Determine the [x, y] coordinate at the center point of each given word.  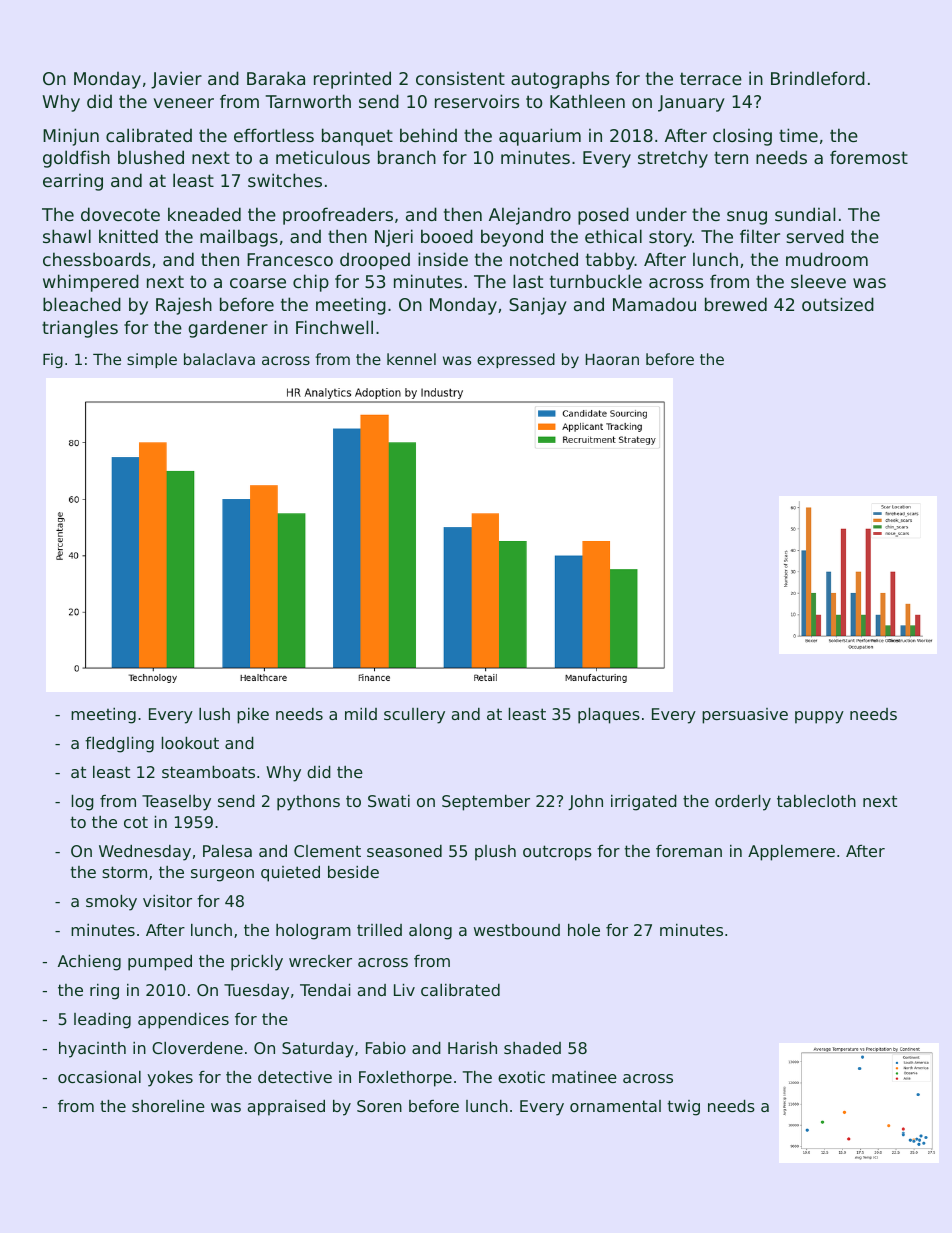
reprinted [352, 80]
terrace [711, 78]
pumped [160, 963]
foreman [689, 851]
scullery [414, 716]
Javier [176, 80]
